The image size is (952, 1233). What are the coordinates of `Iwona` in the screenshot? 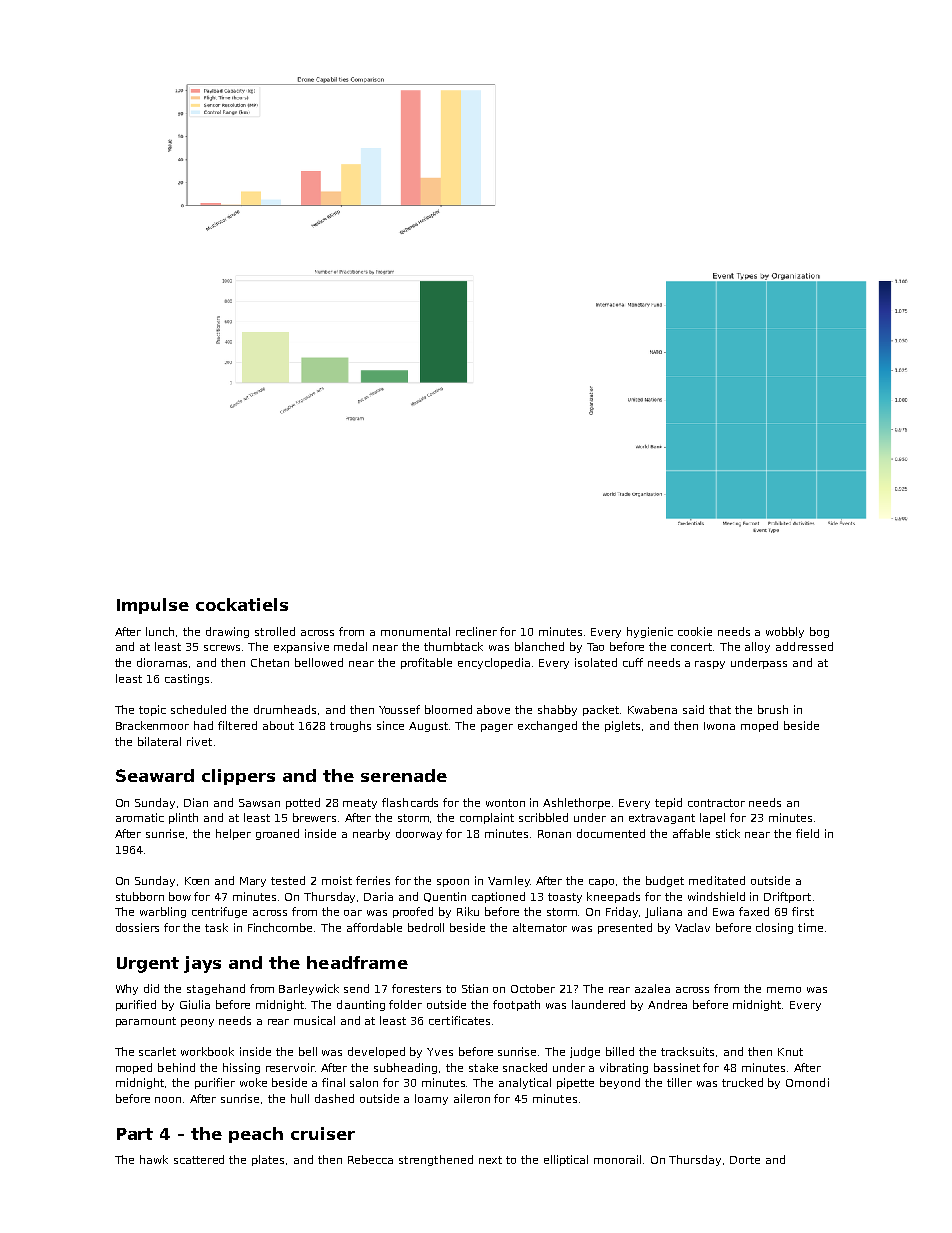 It's located at (719, 726).
